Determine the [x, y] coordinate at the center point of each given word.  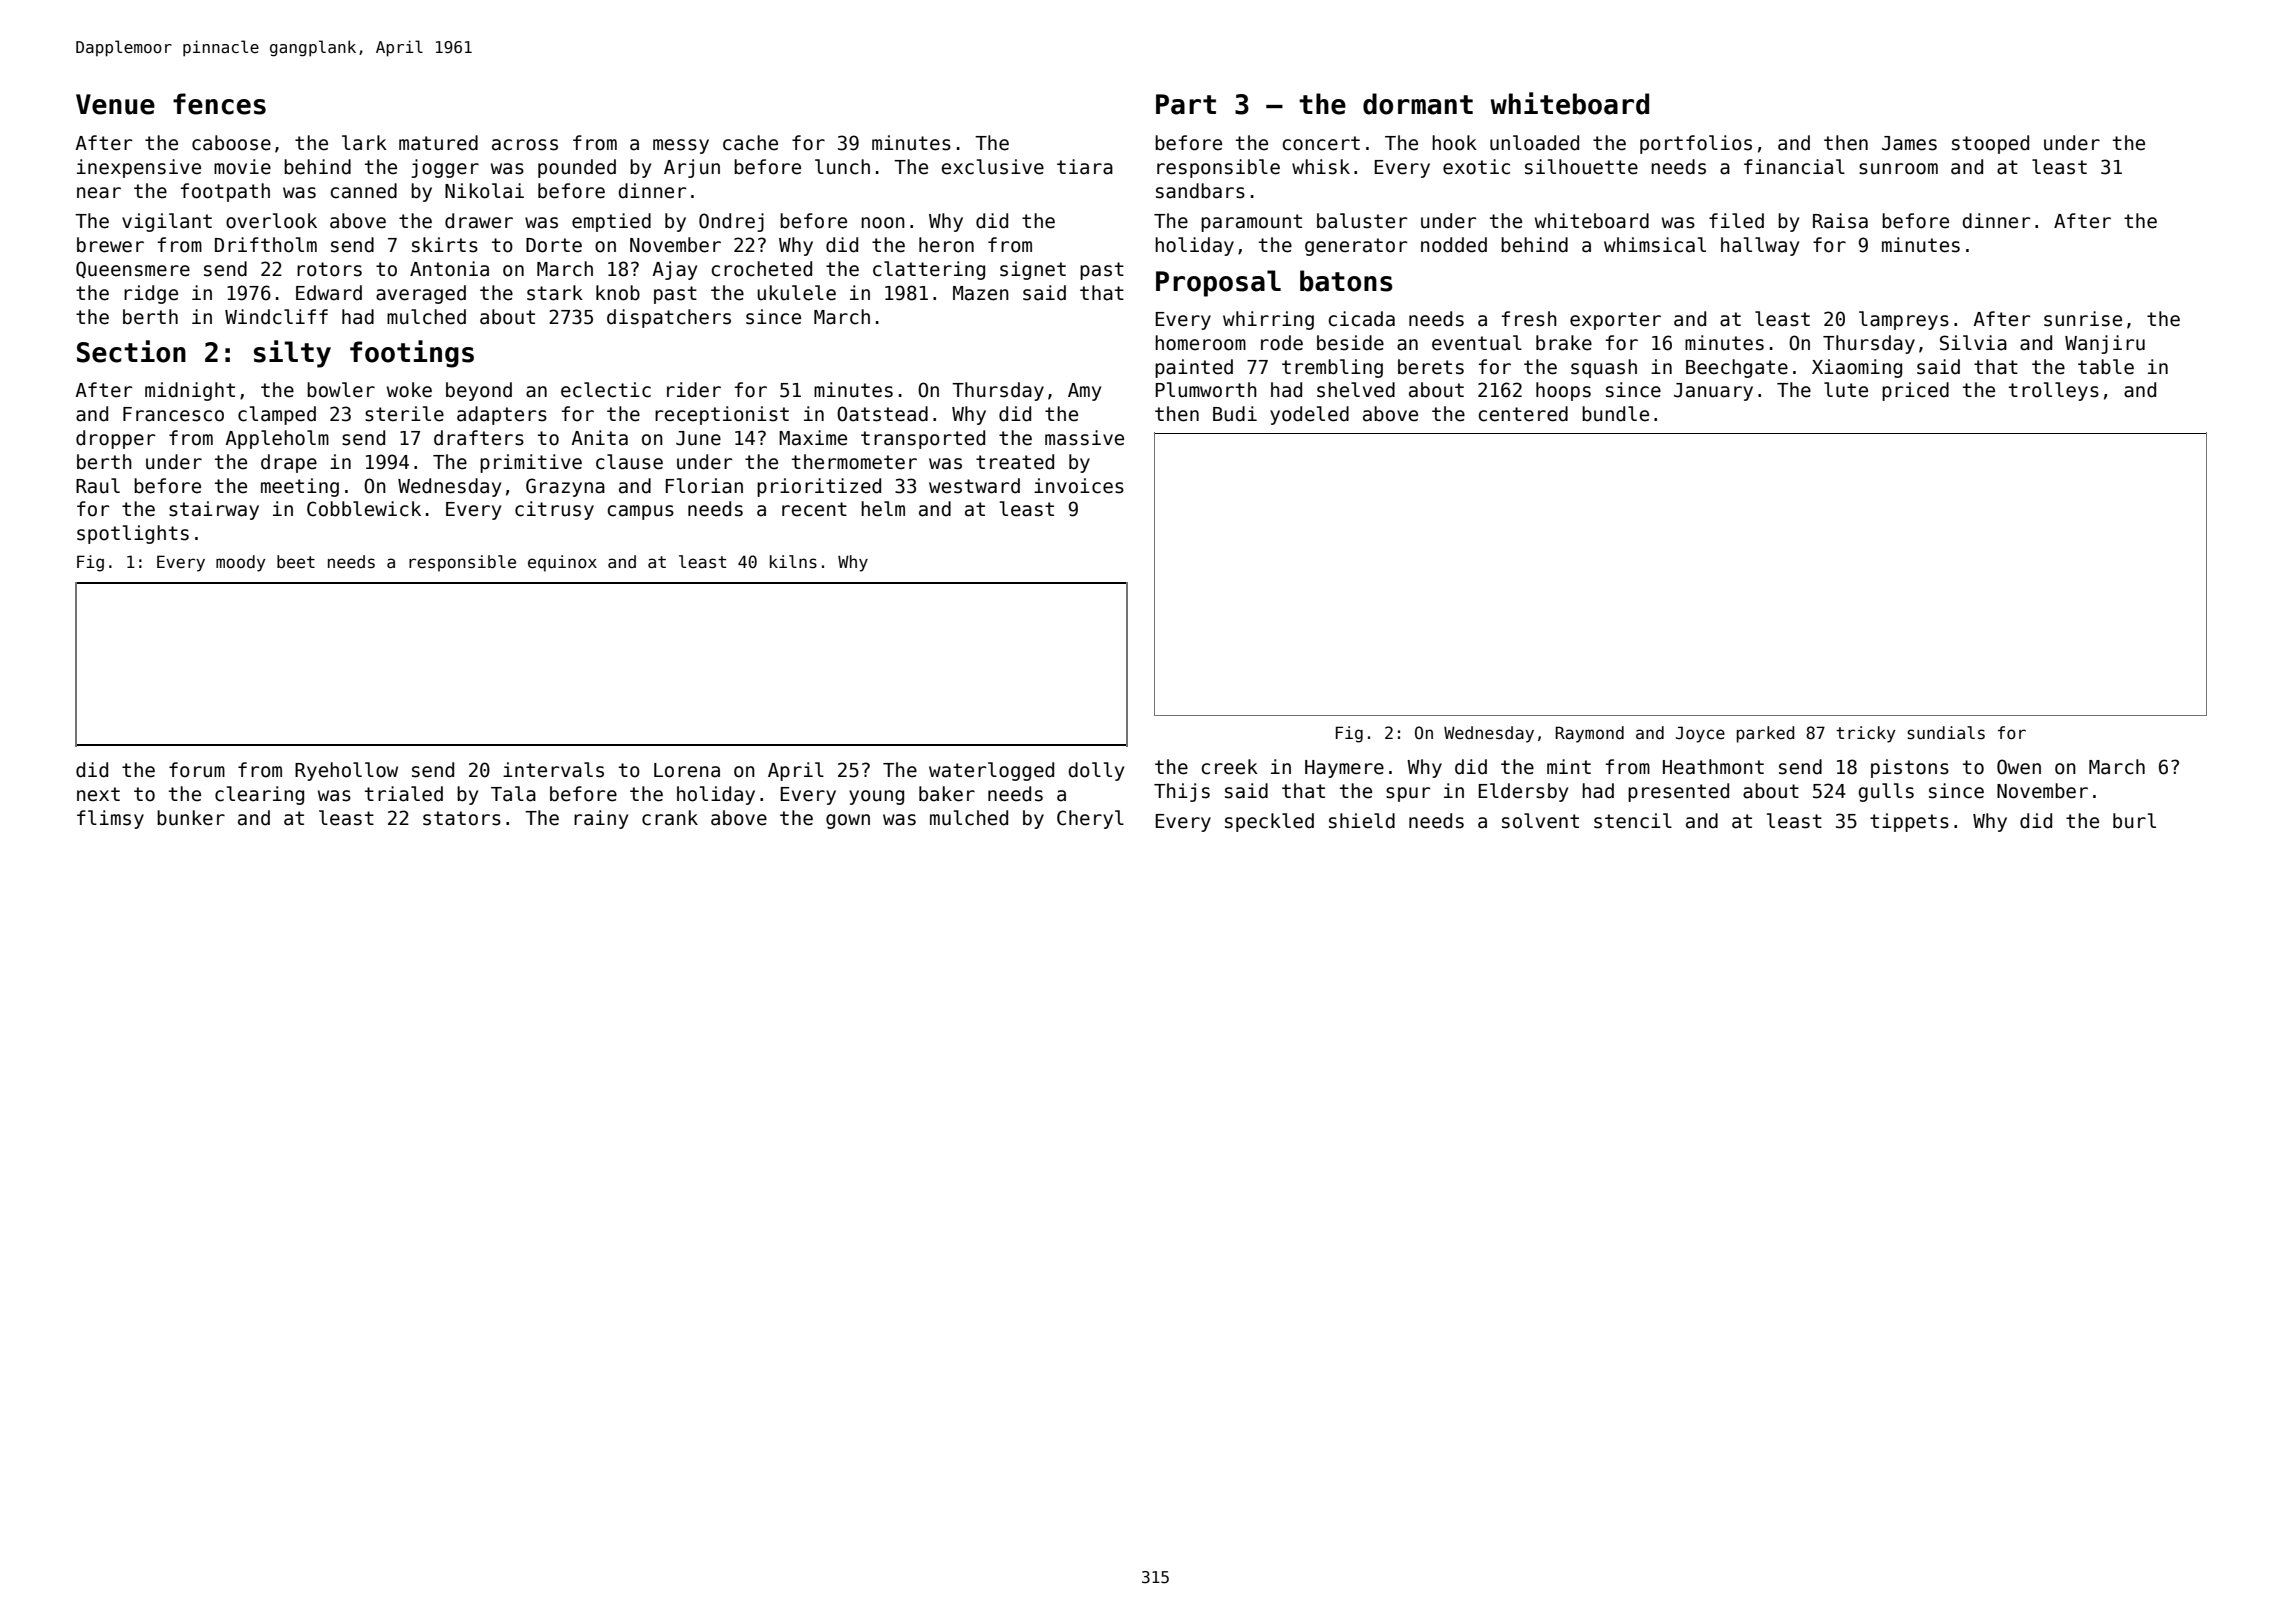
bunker [191, 818]
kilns [793, 562]
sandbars [1200, 191]
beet [296, 562]
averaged [421, 294]
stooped [1990, 144]
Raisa [1840, 221]
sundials [1946, 733]
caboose [231, 143]
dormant [1418, 104]
